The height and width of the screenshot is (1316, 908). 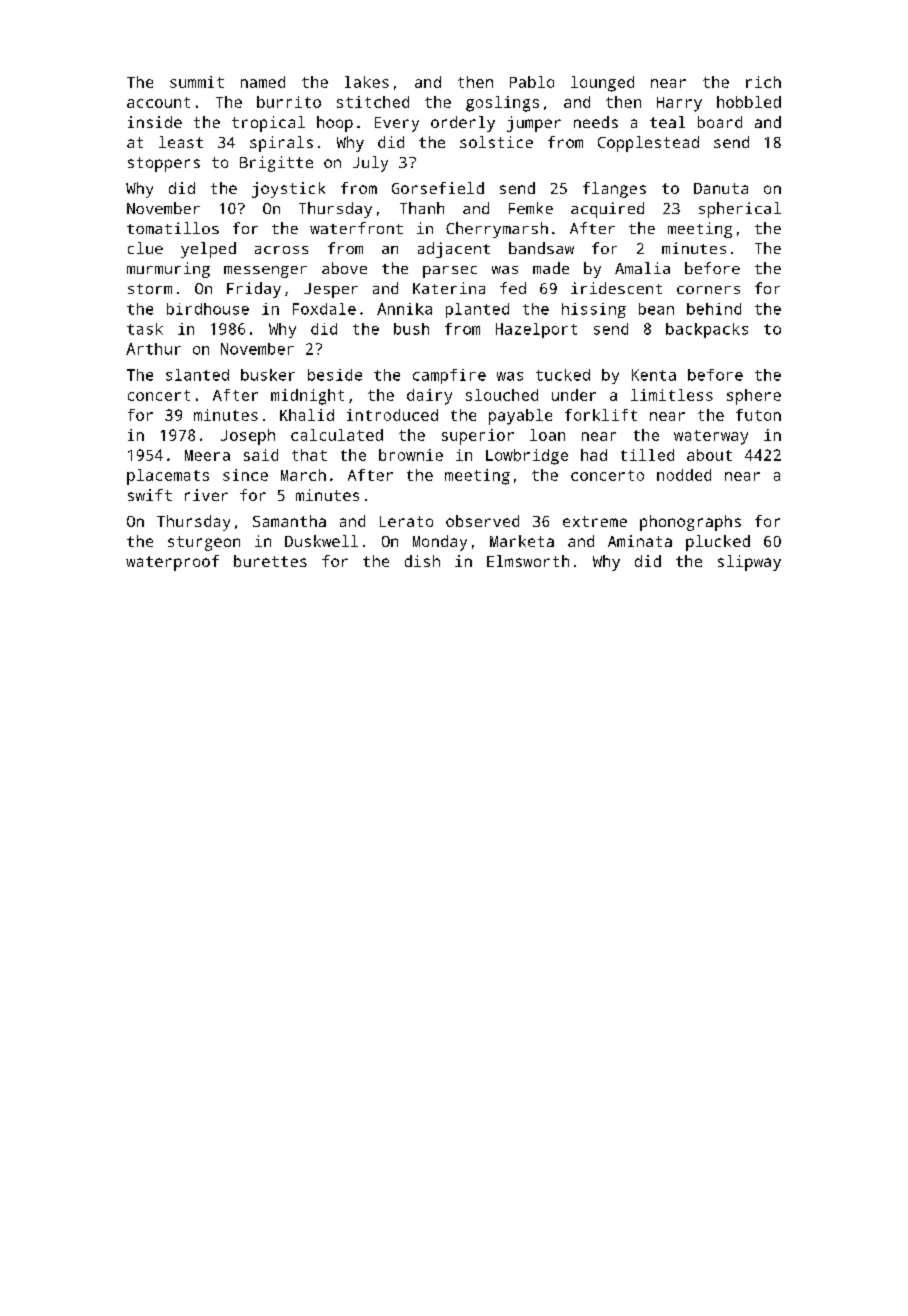 I want to click on Hazelport, so click(x=536, y=330).
